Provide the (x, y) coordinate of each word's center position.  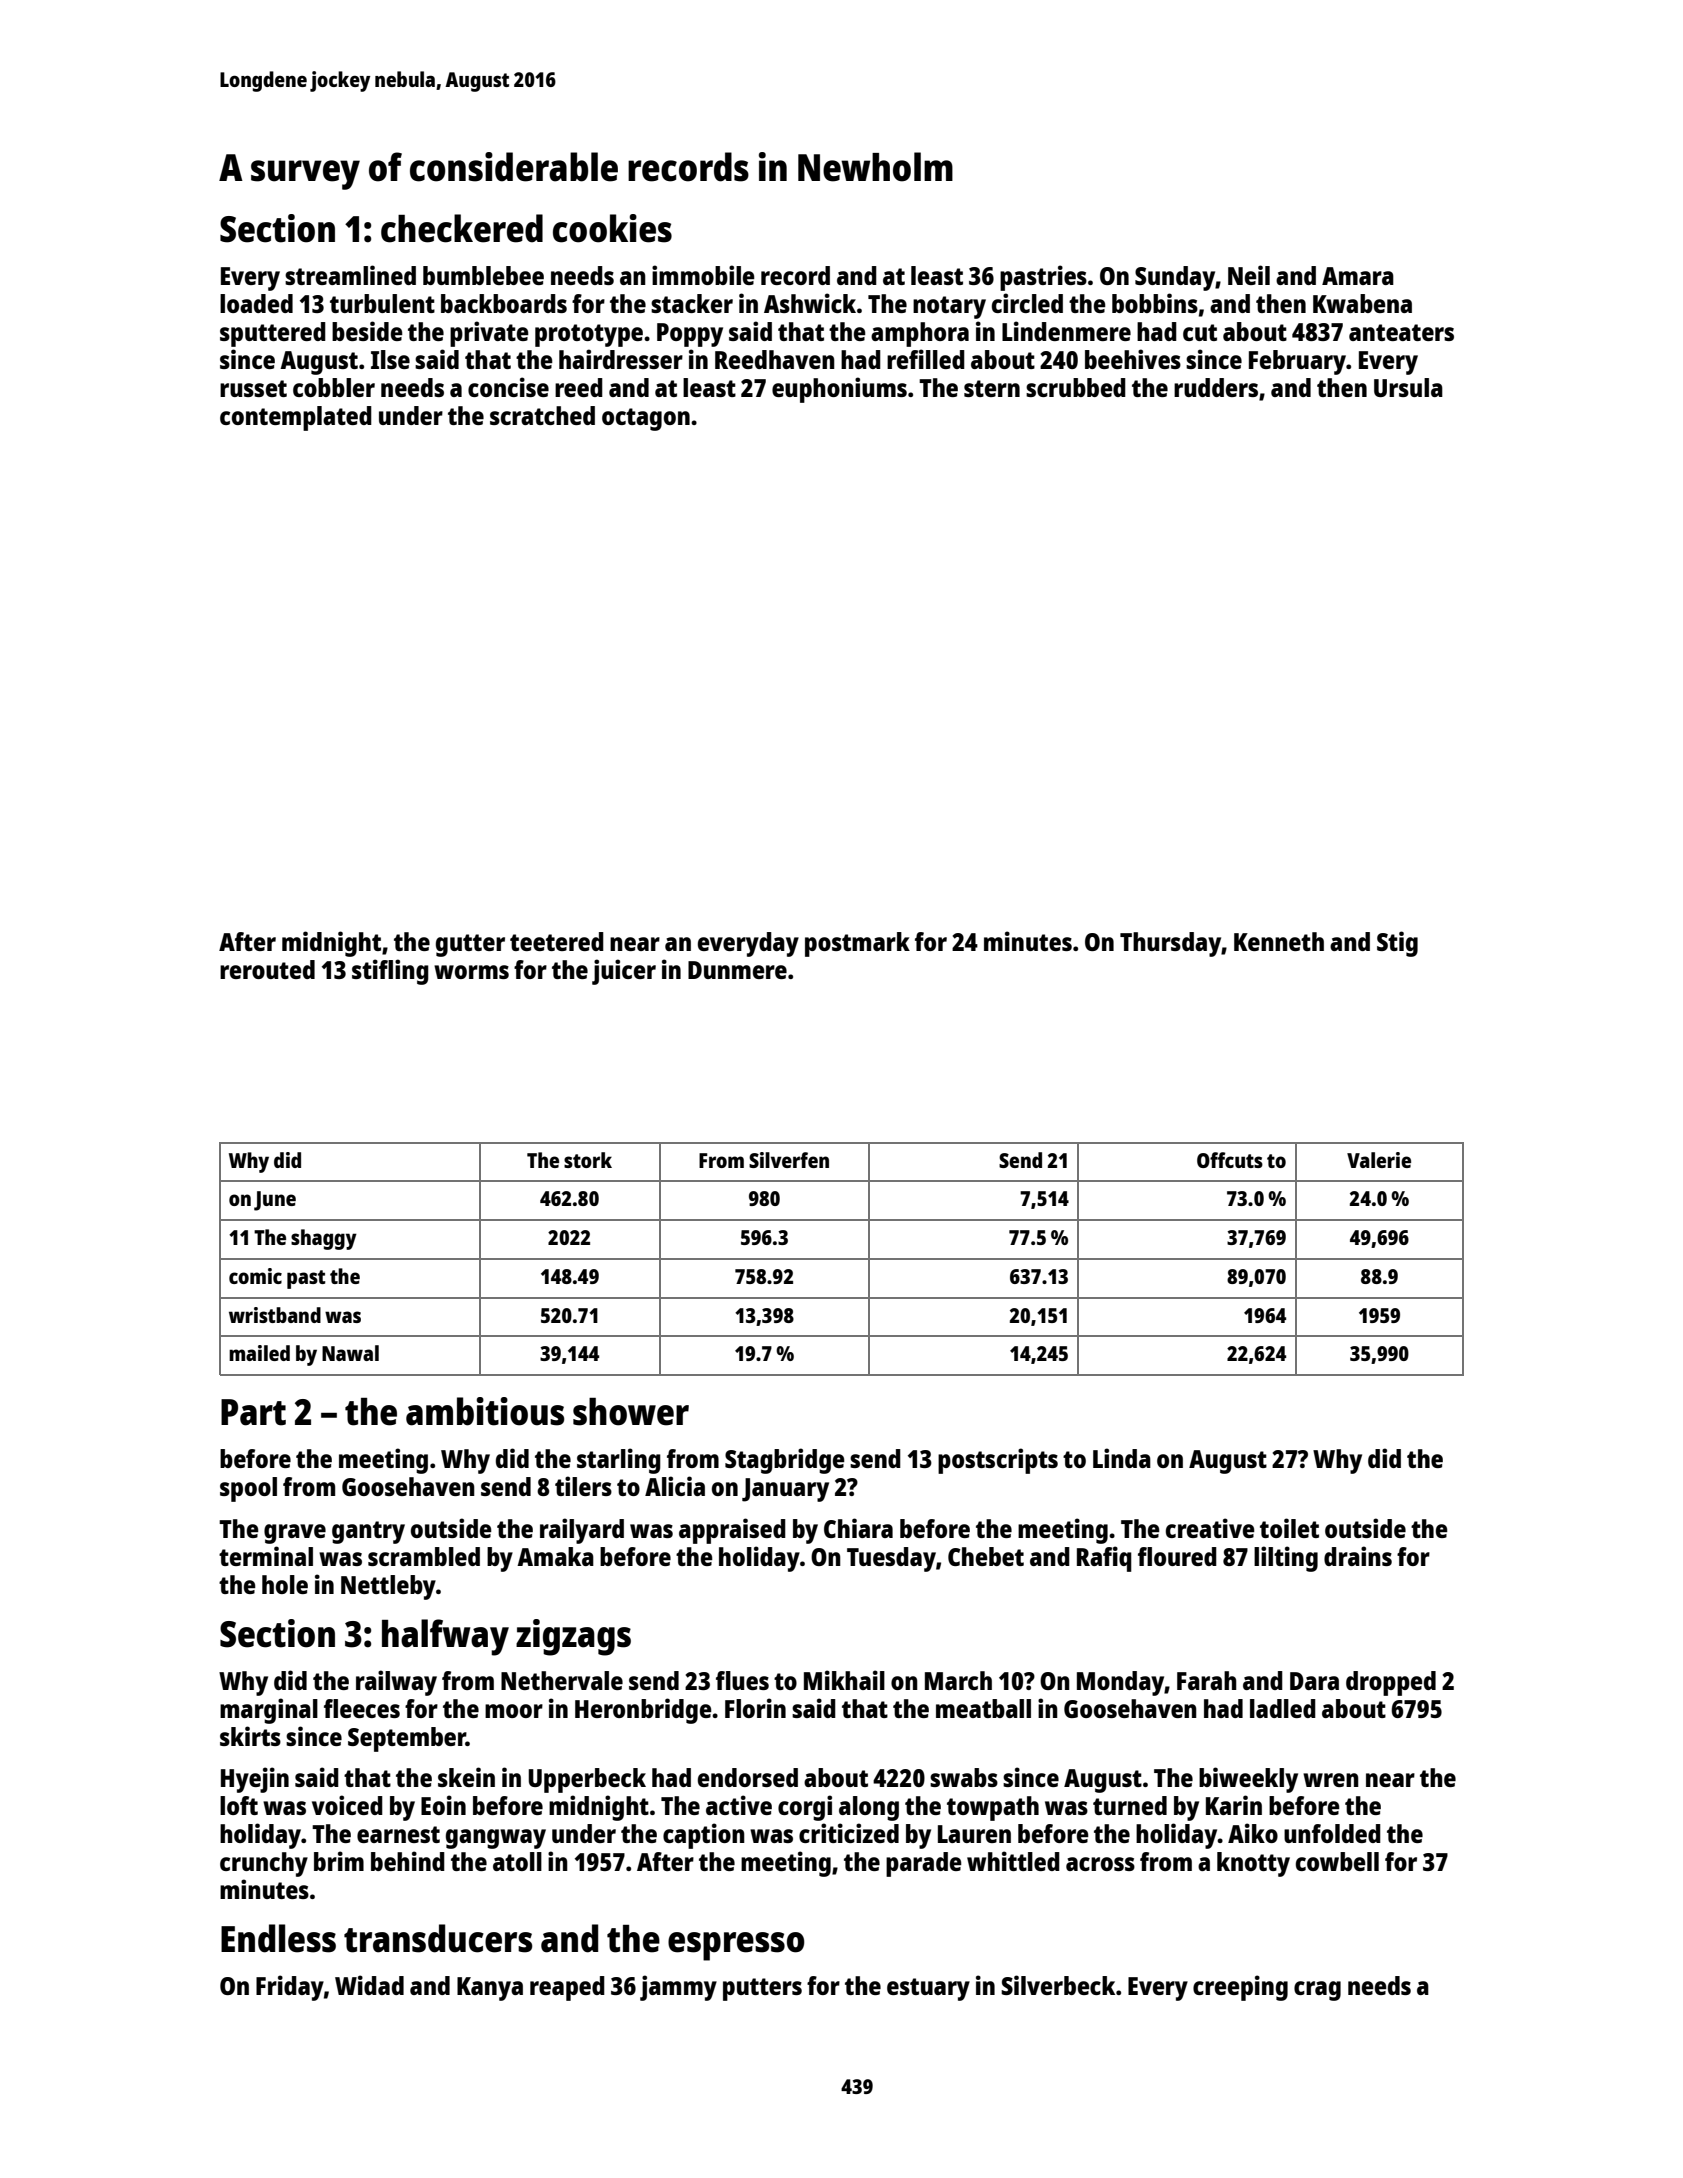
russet (253, 388)
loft (239, 1805)
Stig (1397, 944)
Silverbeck (1058, 1985)
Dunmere (737, 970)
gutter (470, 945)
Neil (1249, 275)
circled (1027, 303)
